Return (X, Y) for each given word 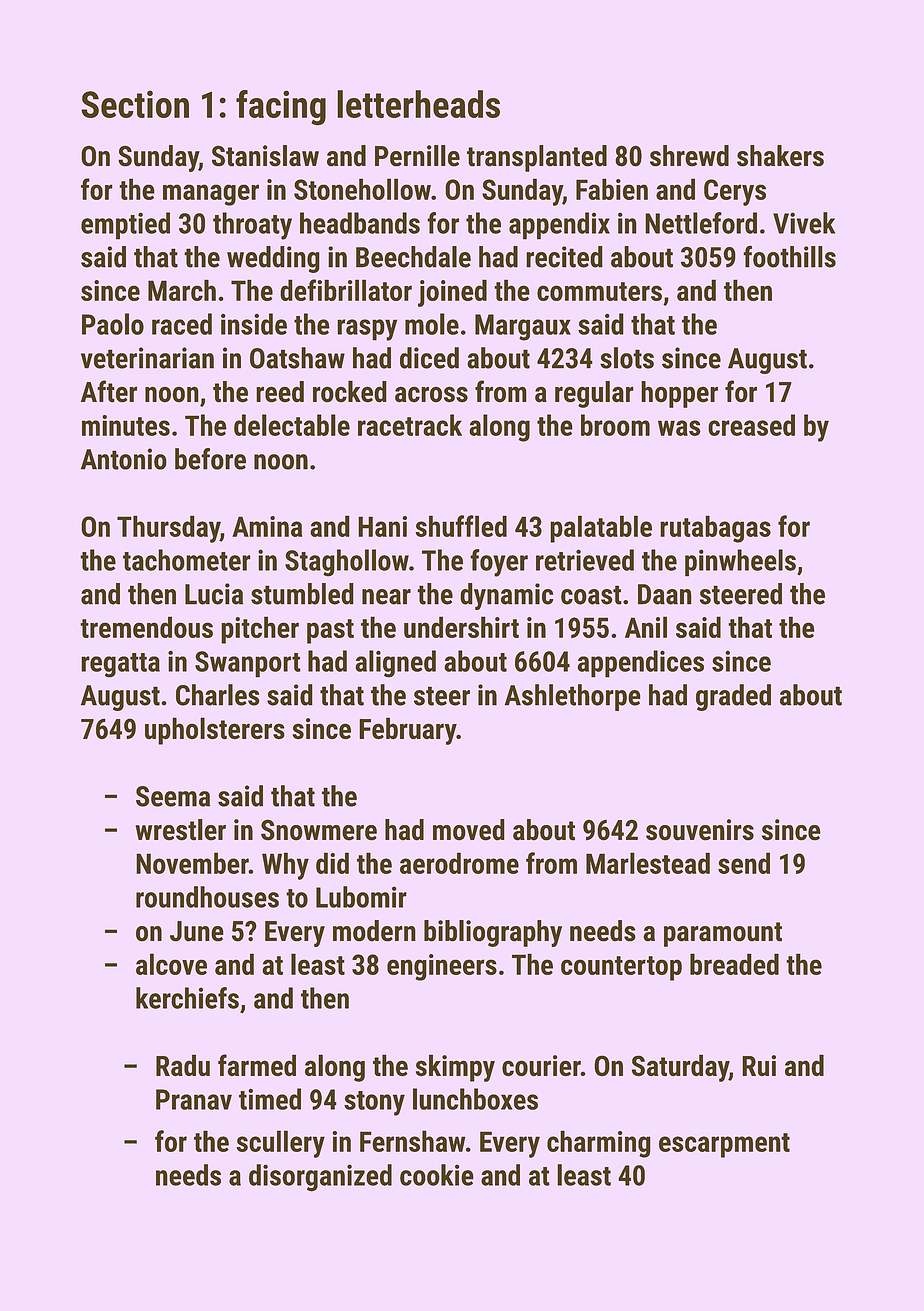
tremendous (146, 627)
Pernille (417, 156)
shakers (780, 156)
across (431, 394)
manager (211, 195)
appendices (640, 664)
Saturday (680, 1068)
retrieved (585, 560)
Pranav (194, 1099)
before (210, 459)
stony (374, 1103)
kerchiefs (187, 998)
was (679, 428)
